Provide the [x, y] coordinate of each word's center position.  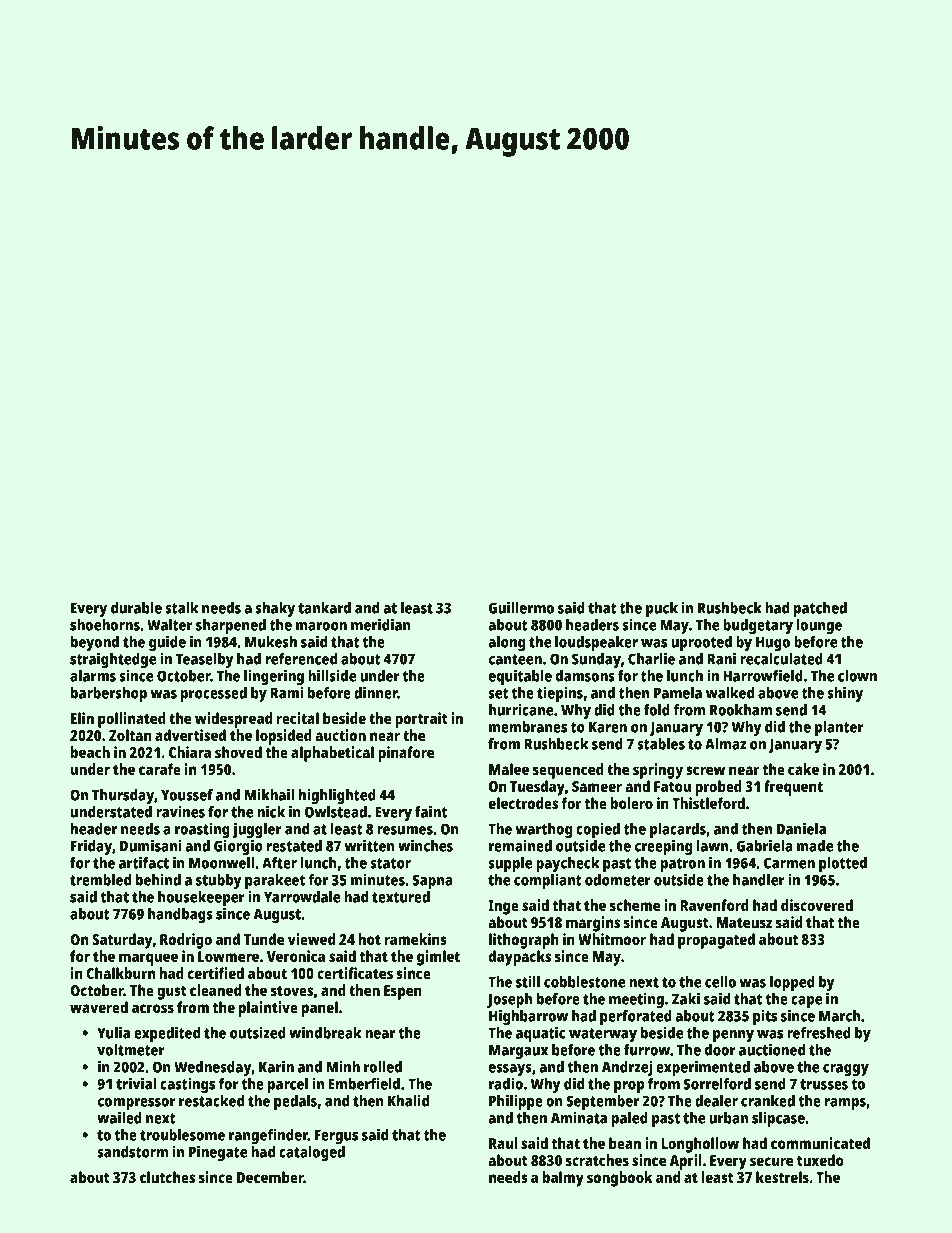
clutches [167, 1177]
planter [839, 728]
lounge [819, 626]
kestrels [782, 1177]
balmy [563, 1179]
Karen [608, 727]
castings [187, 1085]
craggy [846, 1070]
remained [520, 846]
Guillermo [521, 608]
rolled [383, 1067]
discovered [817, 905]
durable [136, 608]
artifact [144, 863]
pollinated [132, 720]
